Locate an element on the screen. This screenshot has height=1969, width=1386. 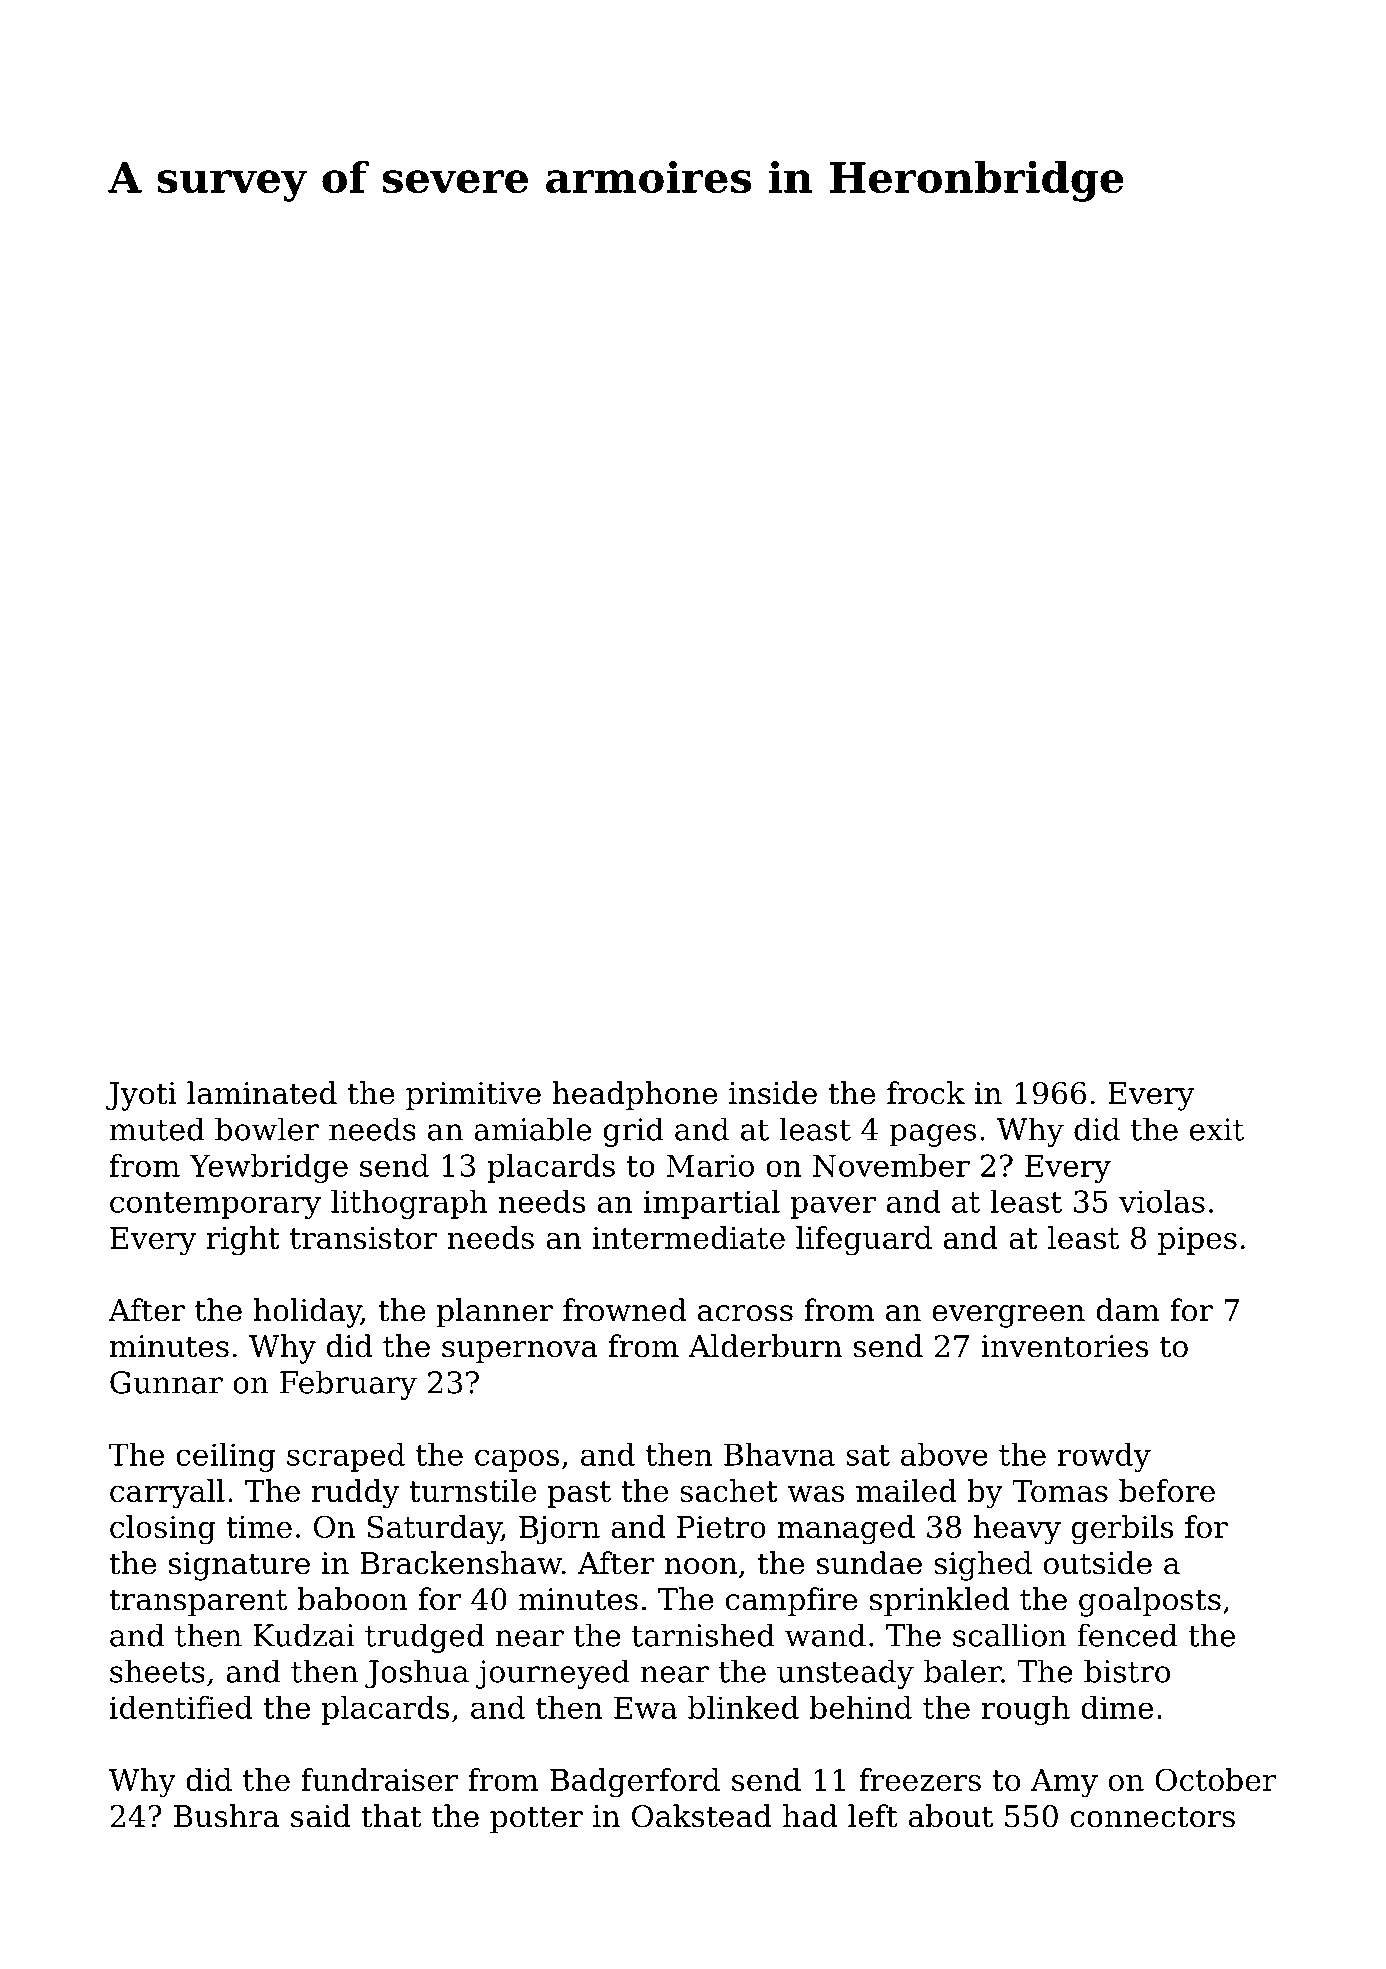
grid is located at coordinates (633, 1132).
